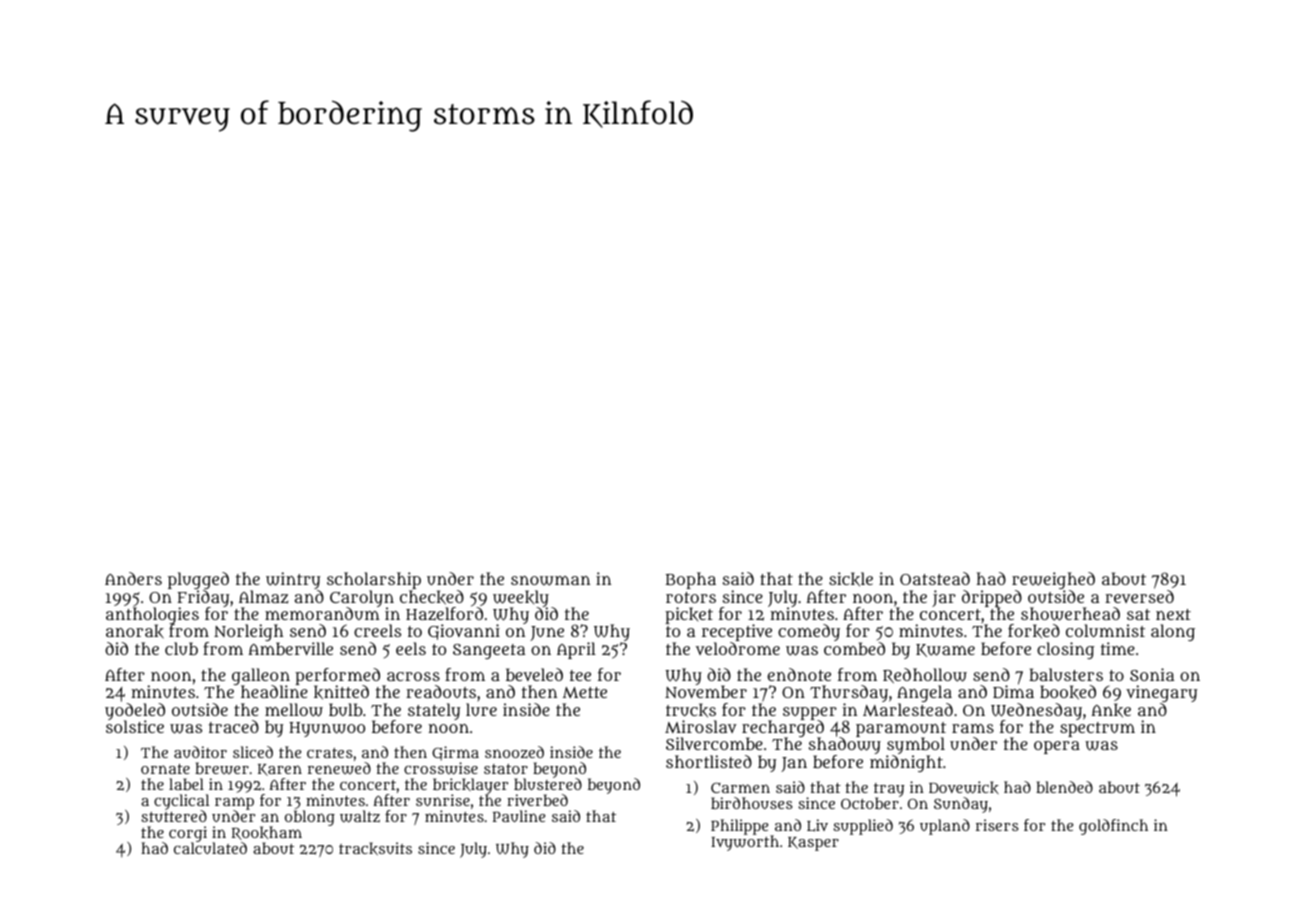 The width and height of the image is (1308, 924). Describe the element at coordinates (851, 579) in the image. I see `sickle` at that location.
